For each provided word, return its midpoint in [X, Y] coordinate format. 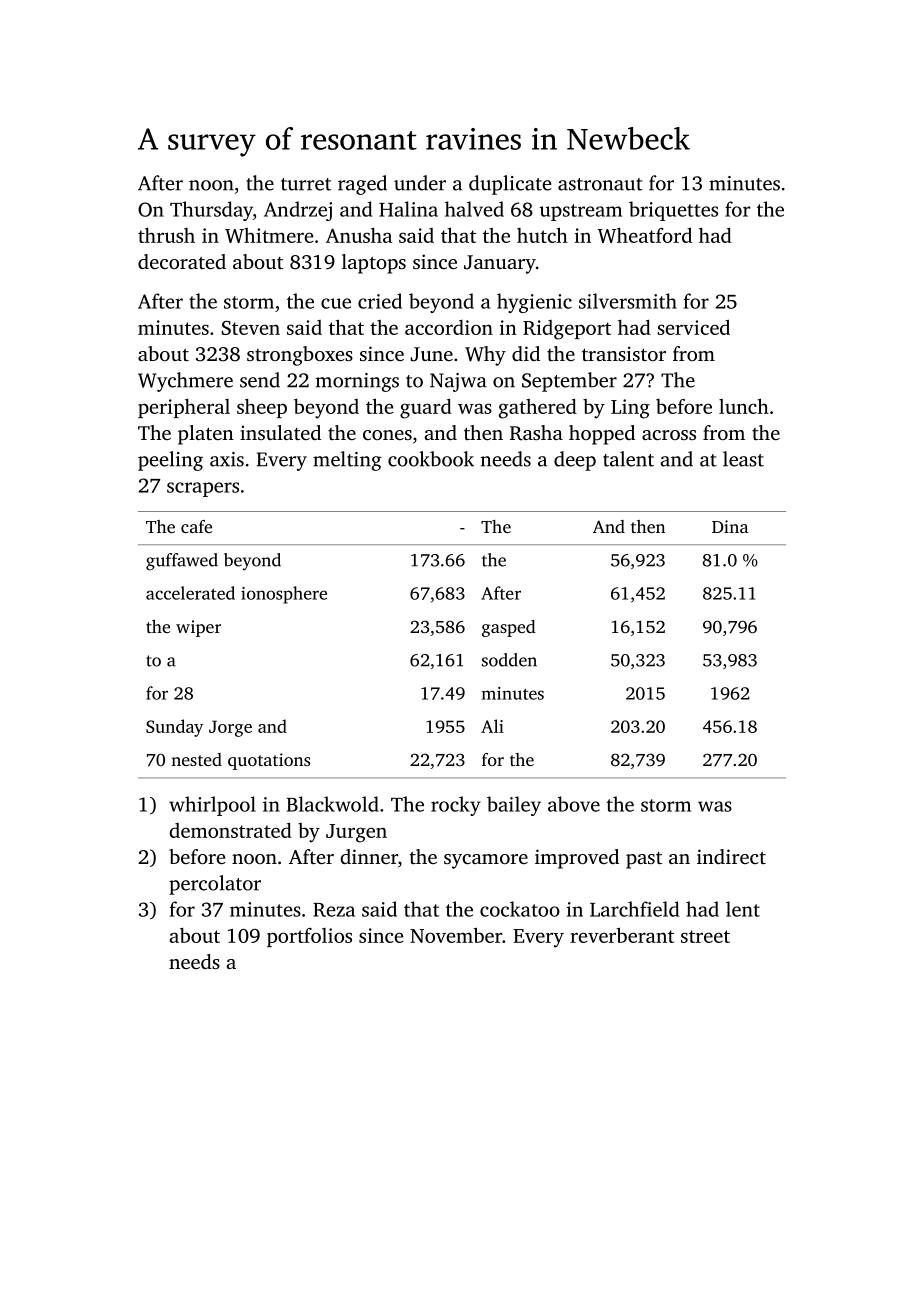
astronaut [600, 184]
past [644, 860]
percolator [215, 885]
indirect [731, 856]
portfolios [309, 937]
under [420, 183]
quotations [269, 761]
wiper [198, 628]
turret [306, 184]
